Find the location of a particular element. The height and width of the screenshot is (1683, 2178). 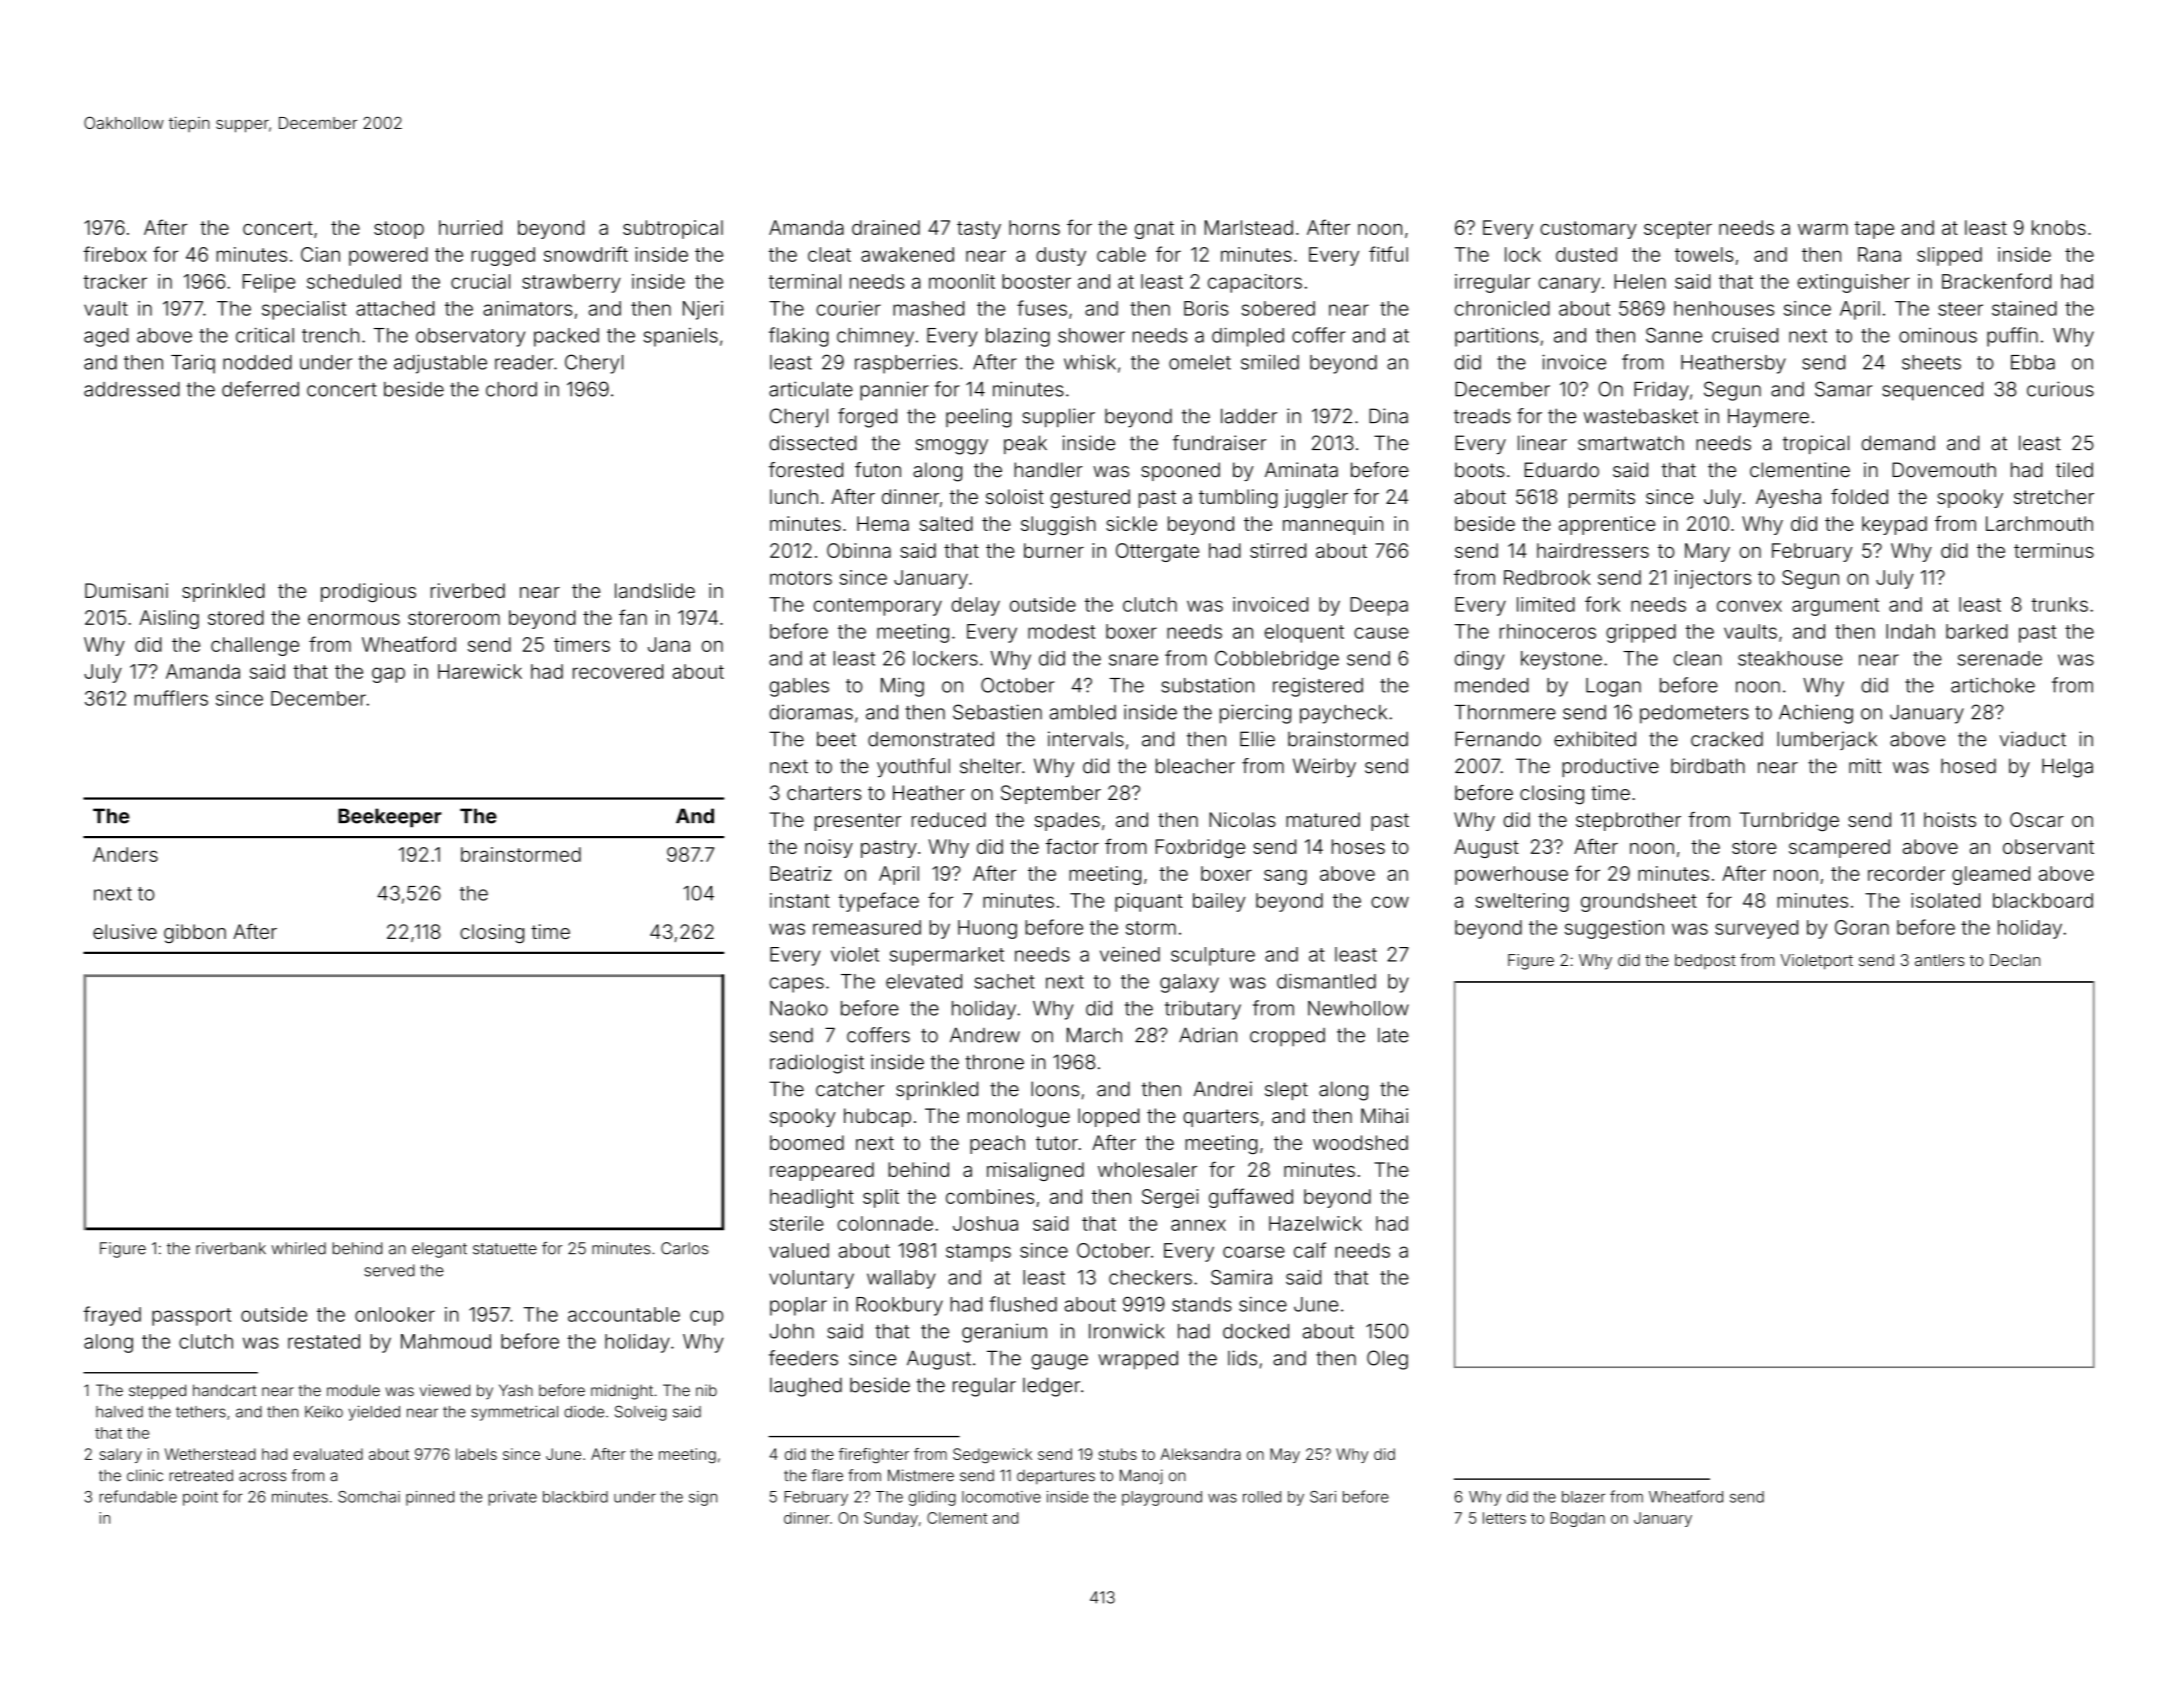

salary is located at coordinates (121, 1455).
